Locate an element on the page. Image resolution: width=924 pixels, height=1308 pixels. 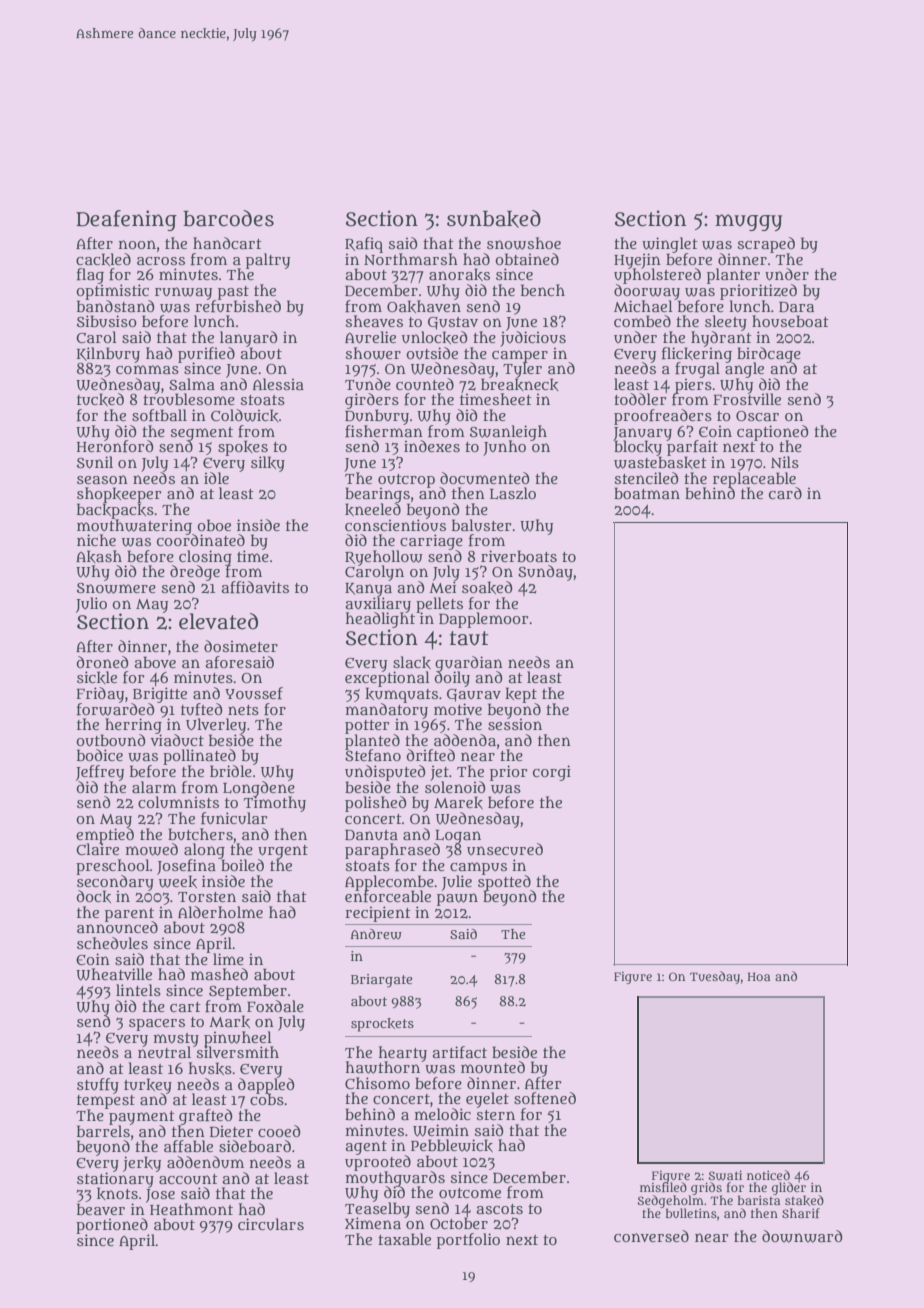
kept is located at coordinates (521, 695).
